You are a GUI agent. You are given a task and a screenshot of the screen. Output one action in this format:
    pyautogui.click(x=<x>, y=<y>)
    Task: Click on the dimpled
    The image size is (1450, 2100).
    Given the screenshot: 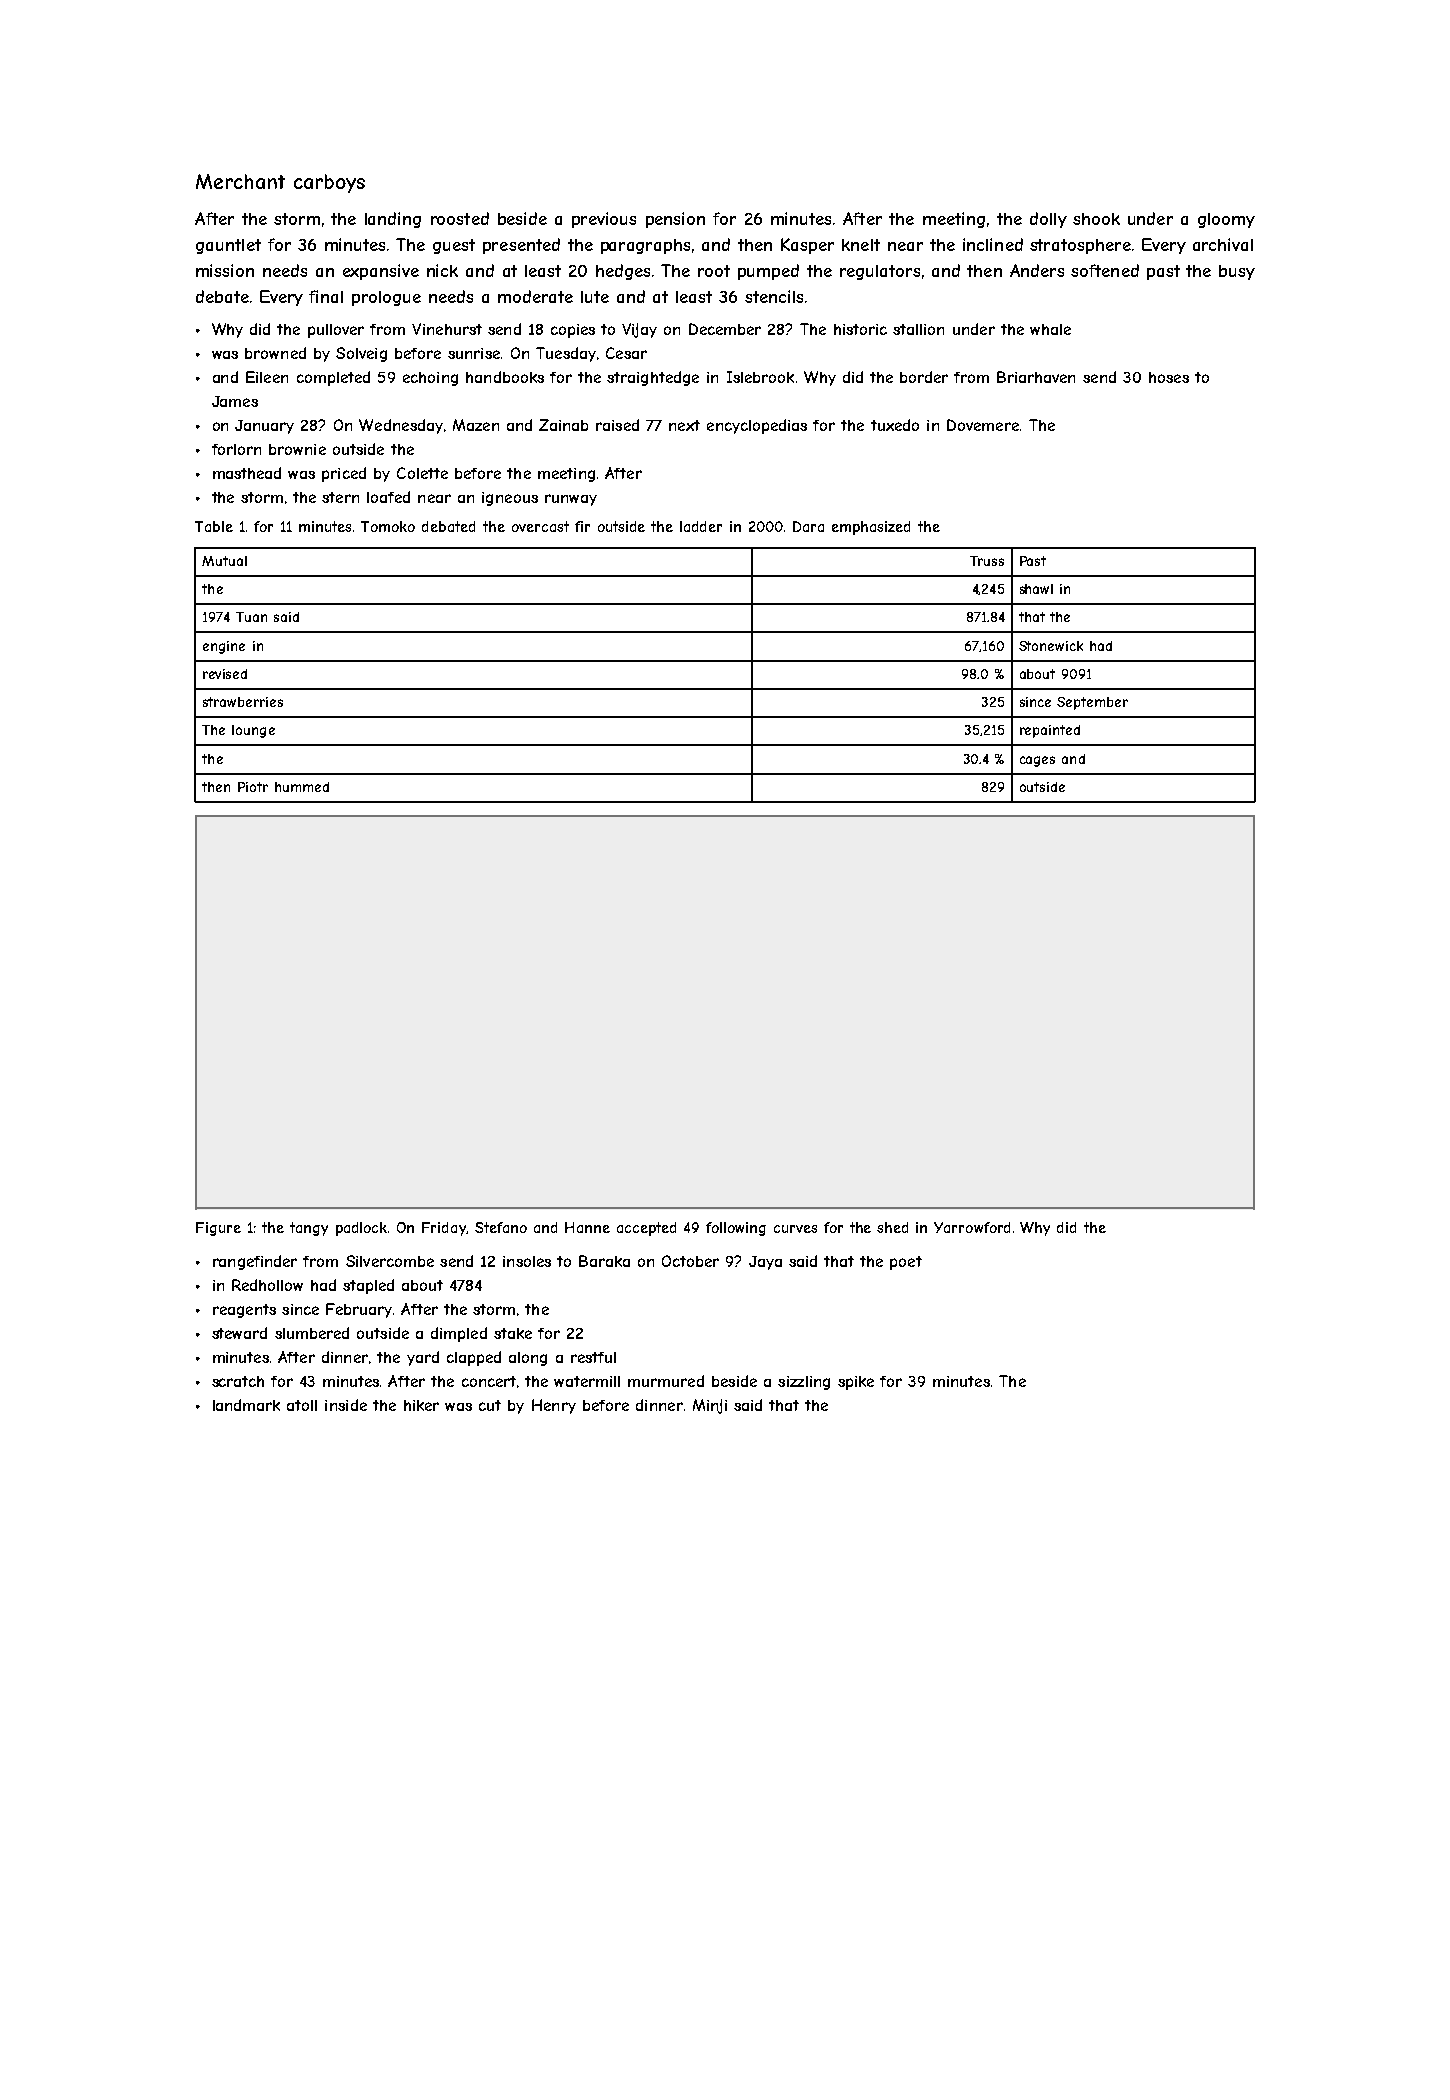 What is the action you would take?
    pyautogui.click(x=459, y=1334)
